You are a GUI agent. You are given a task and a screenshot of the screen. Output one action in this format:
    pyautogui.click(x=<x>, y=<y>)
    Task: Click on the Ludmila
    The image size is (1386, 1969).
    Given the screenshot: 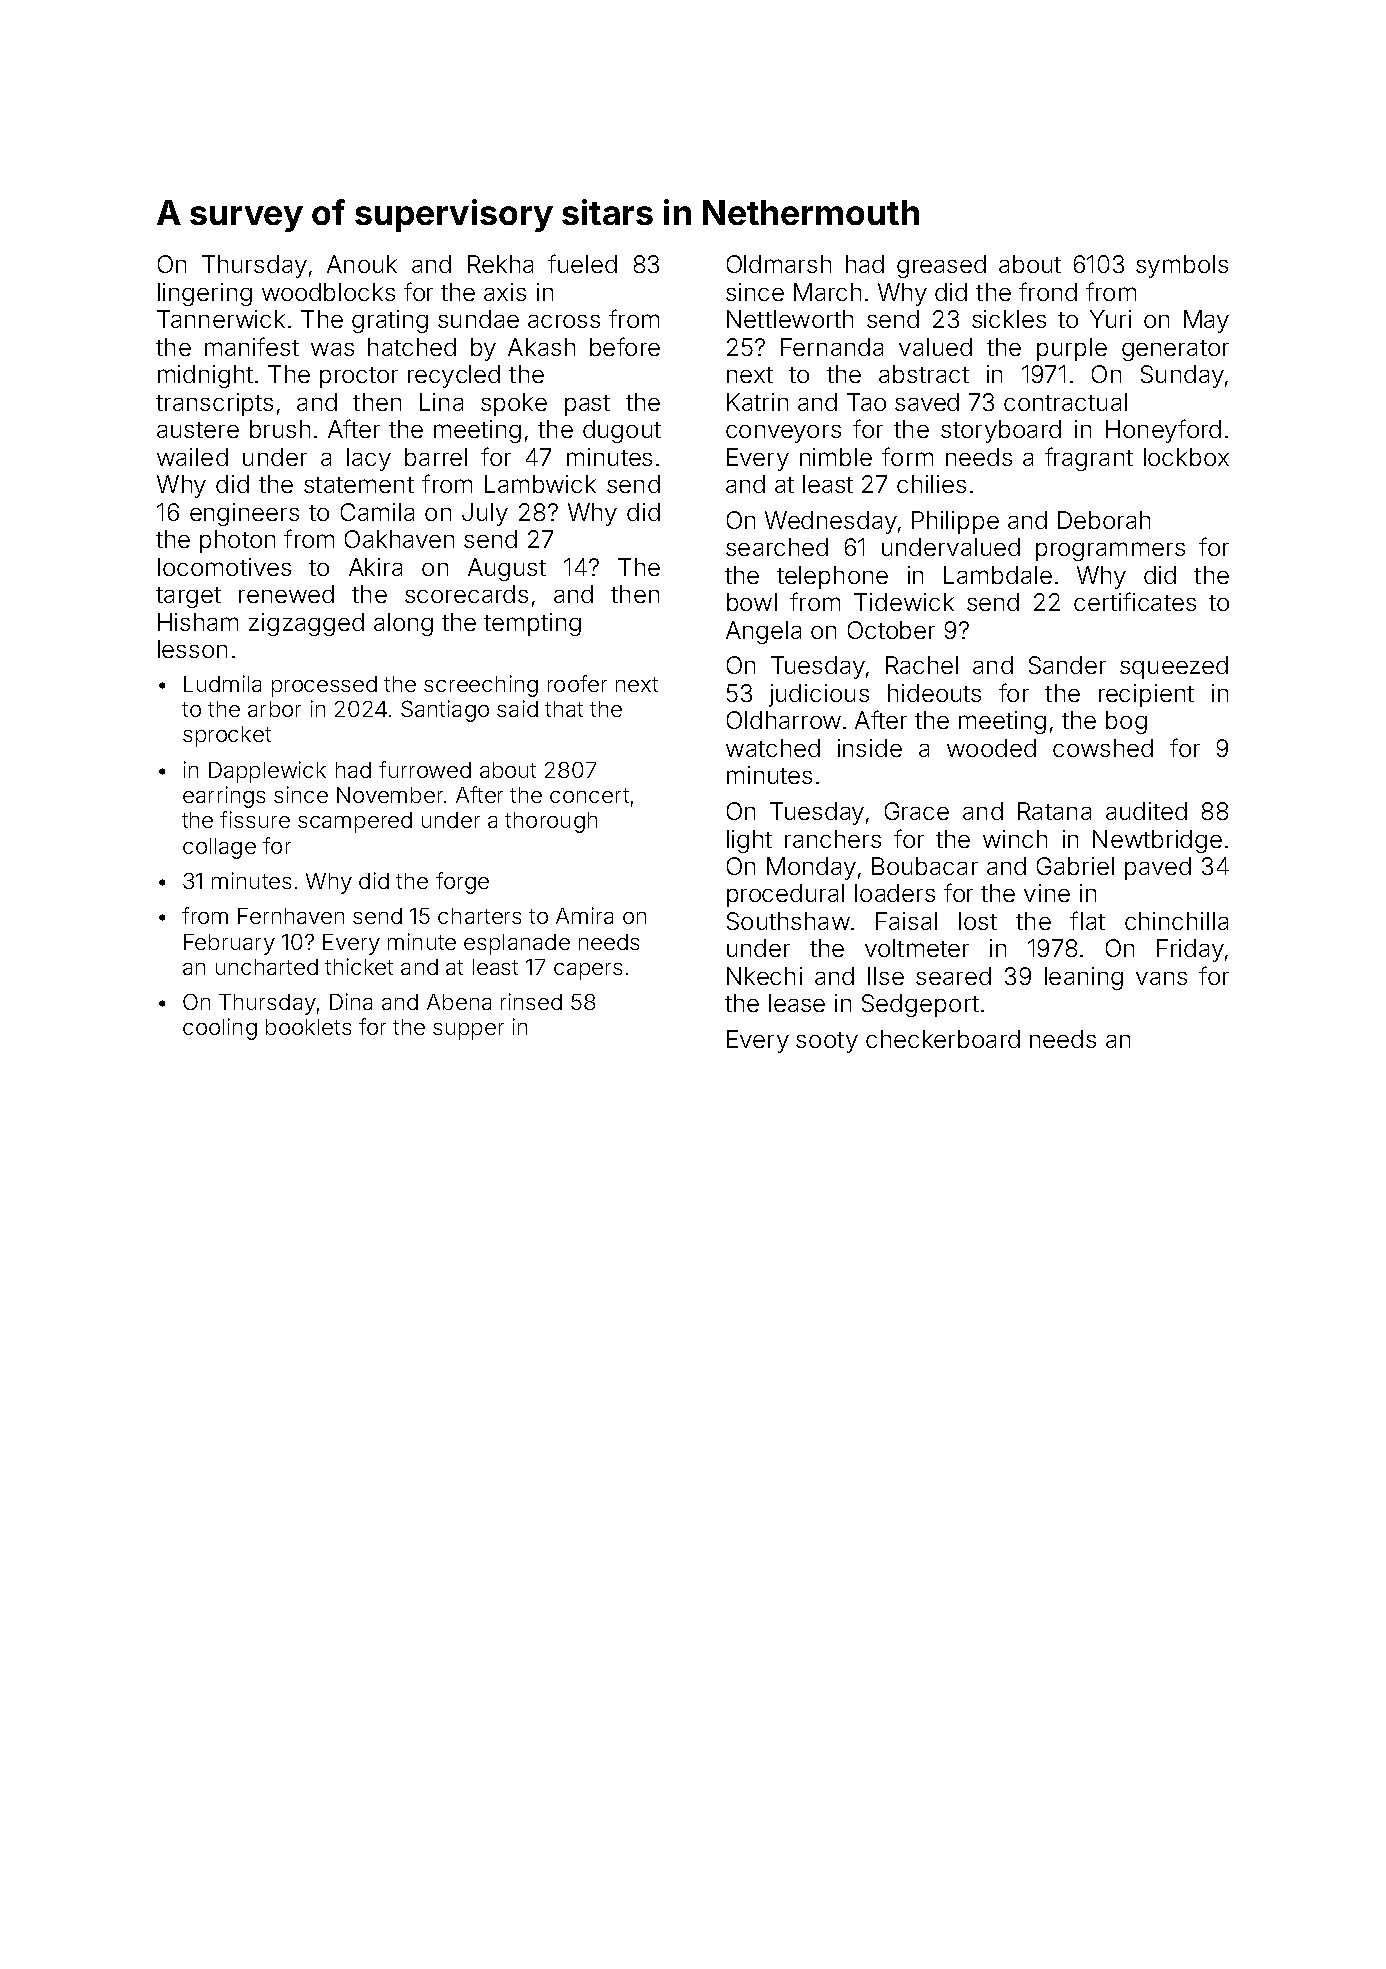 What is the action you would take?
    pyautogui.click(x=222, y=683)
